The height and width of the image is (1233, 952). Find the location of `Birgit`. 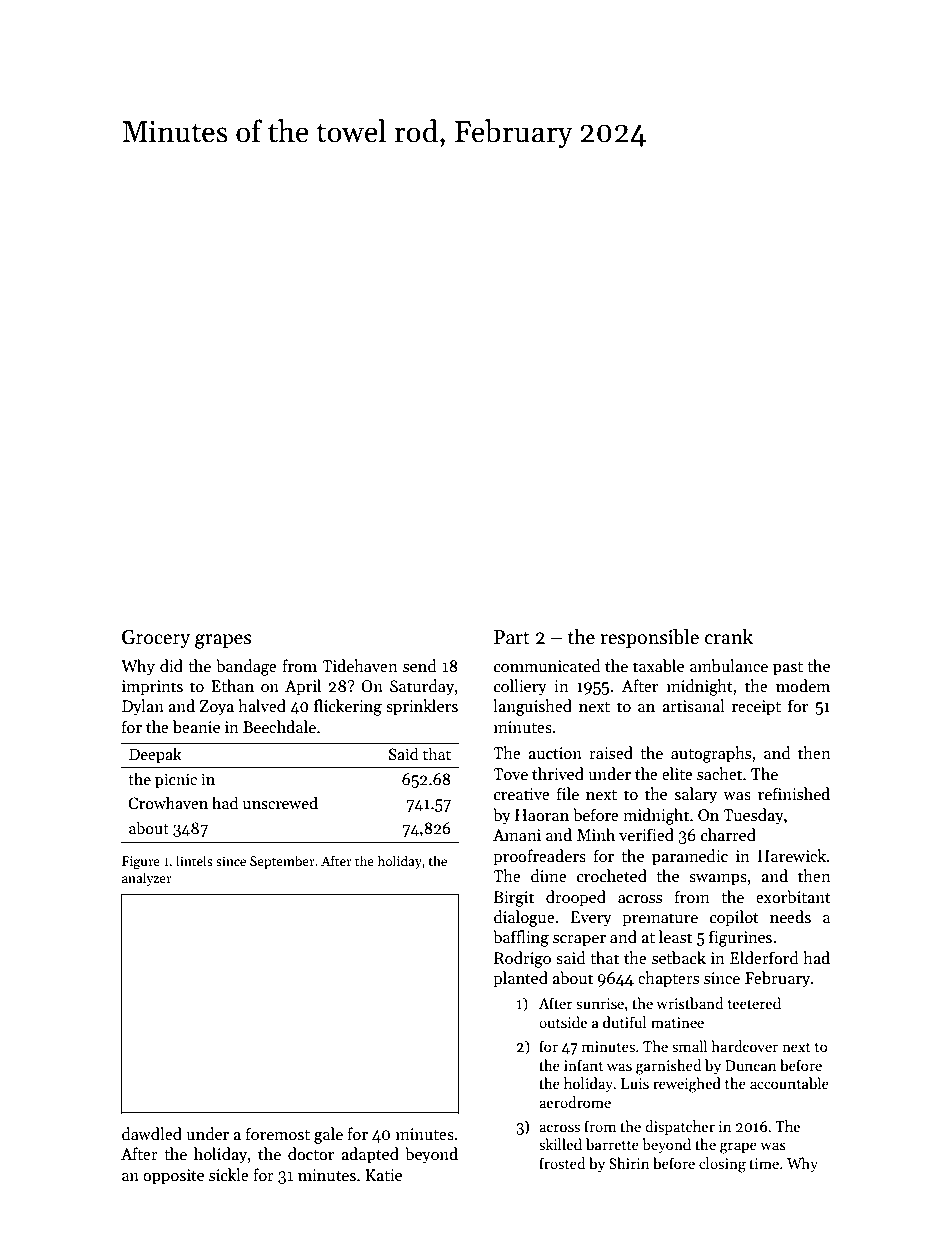

Birgit is located at coordinates (514, 899).
